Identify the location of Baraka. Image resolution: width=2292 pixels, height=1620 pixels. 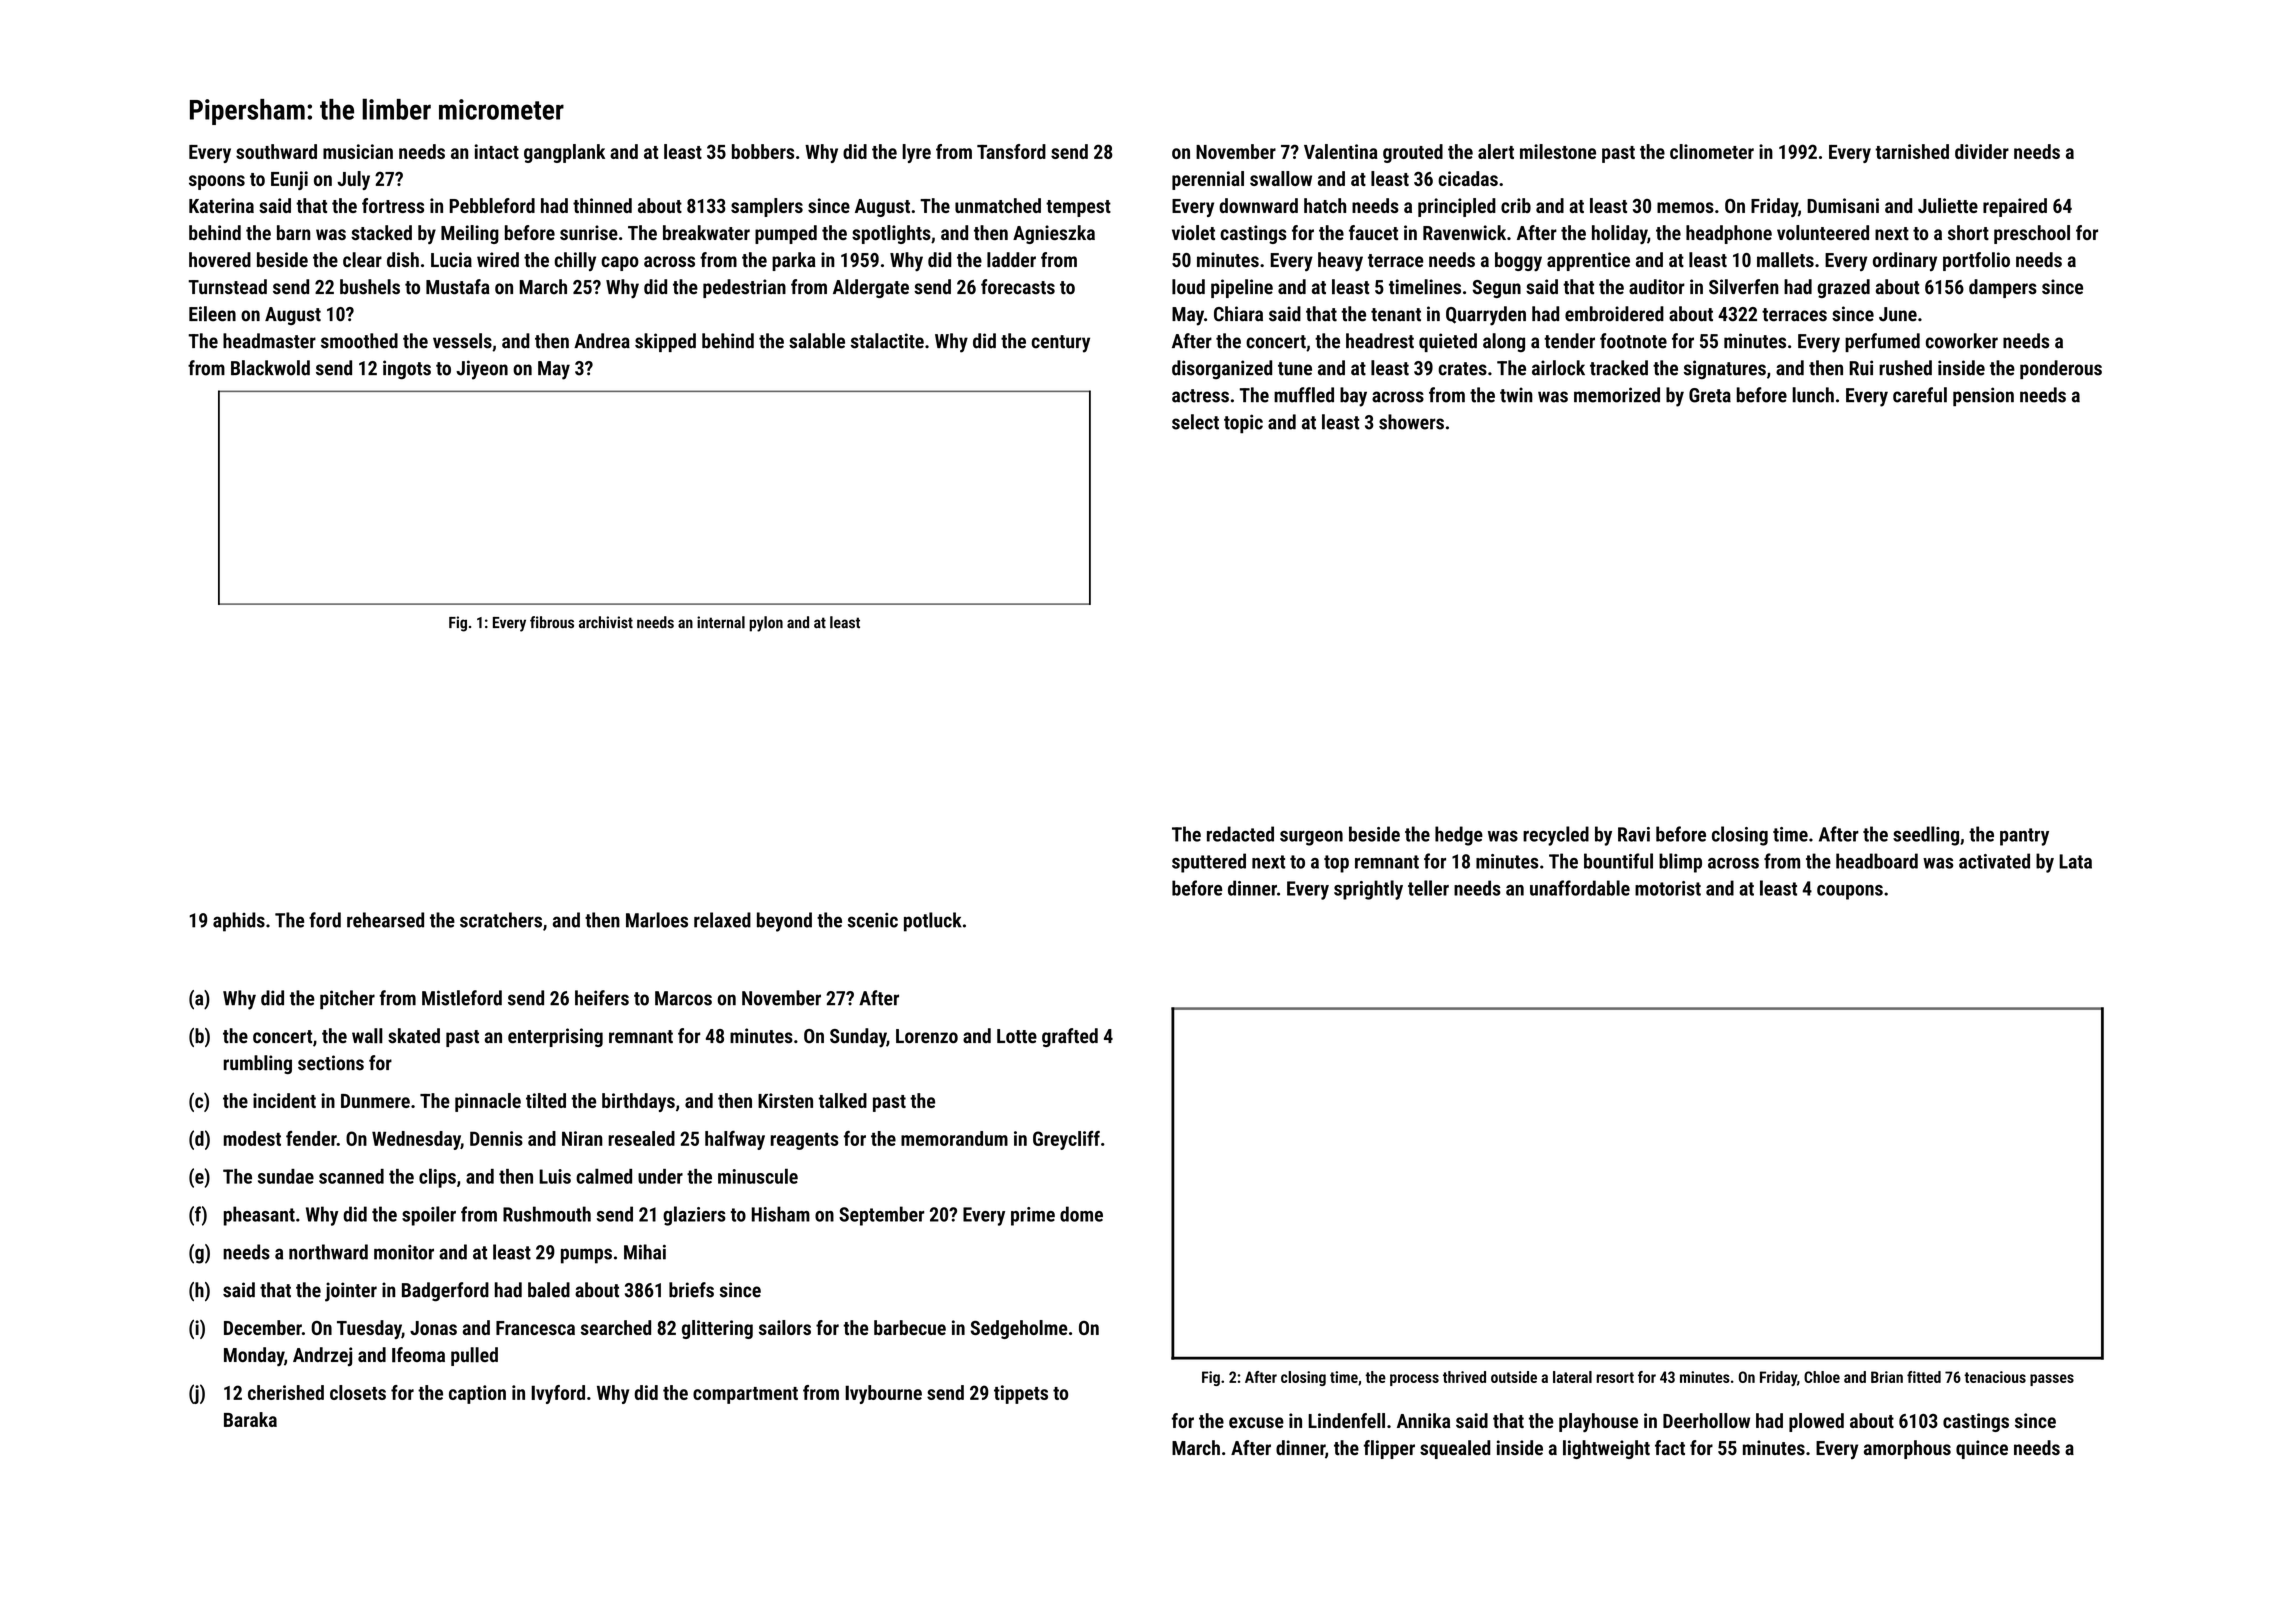
(250, 1419).
